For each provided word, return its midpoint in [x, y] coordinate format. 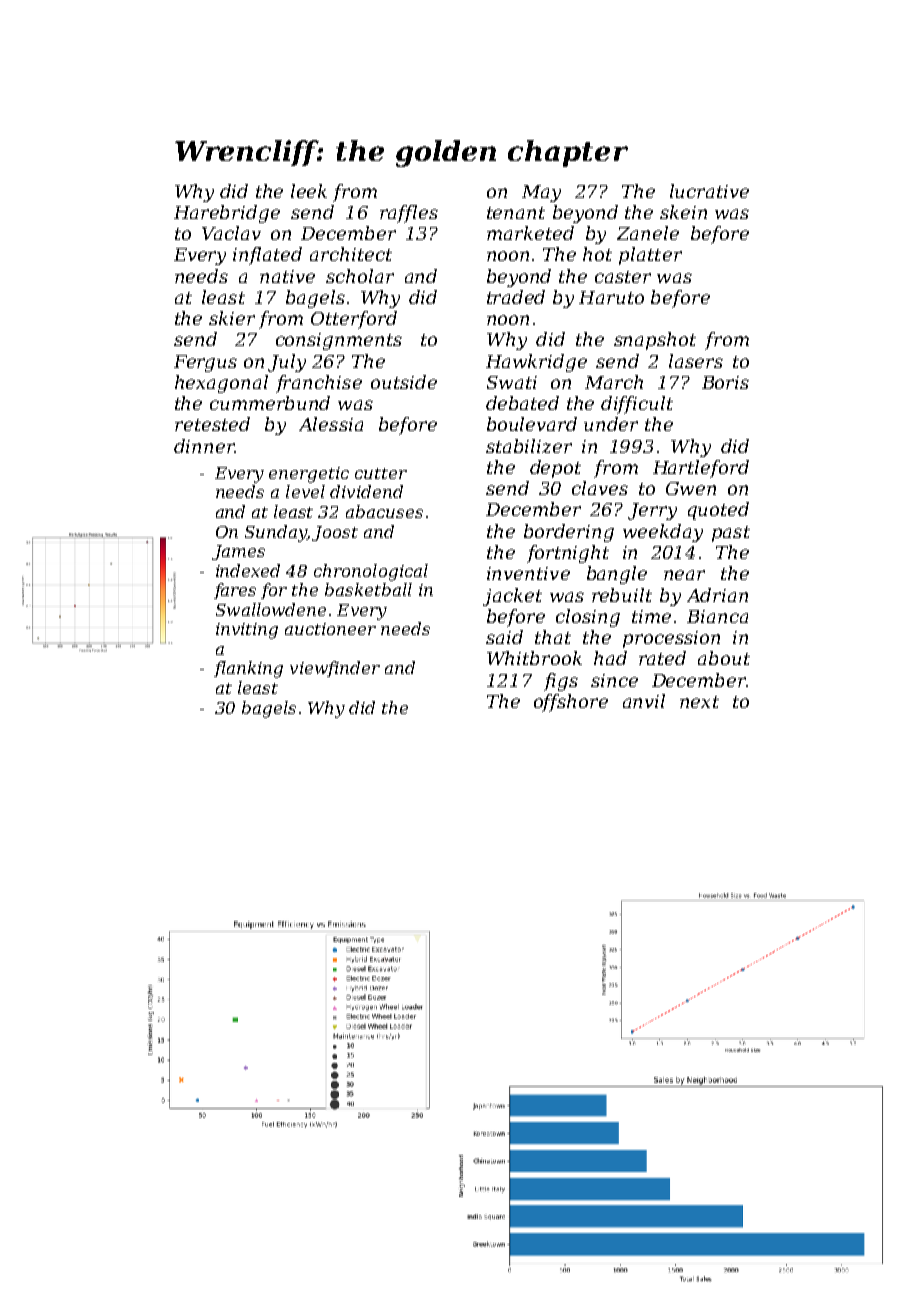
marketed [530, 233]
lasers [696, 361]
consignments [339, 341]
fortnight [568, 554]
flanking [248, 669]
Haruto [611, 297]
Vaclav [231, 233]
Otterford [354, 320]
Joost [335, 533]
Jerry [652, 511]
